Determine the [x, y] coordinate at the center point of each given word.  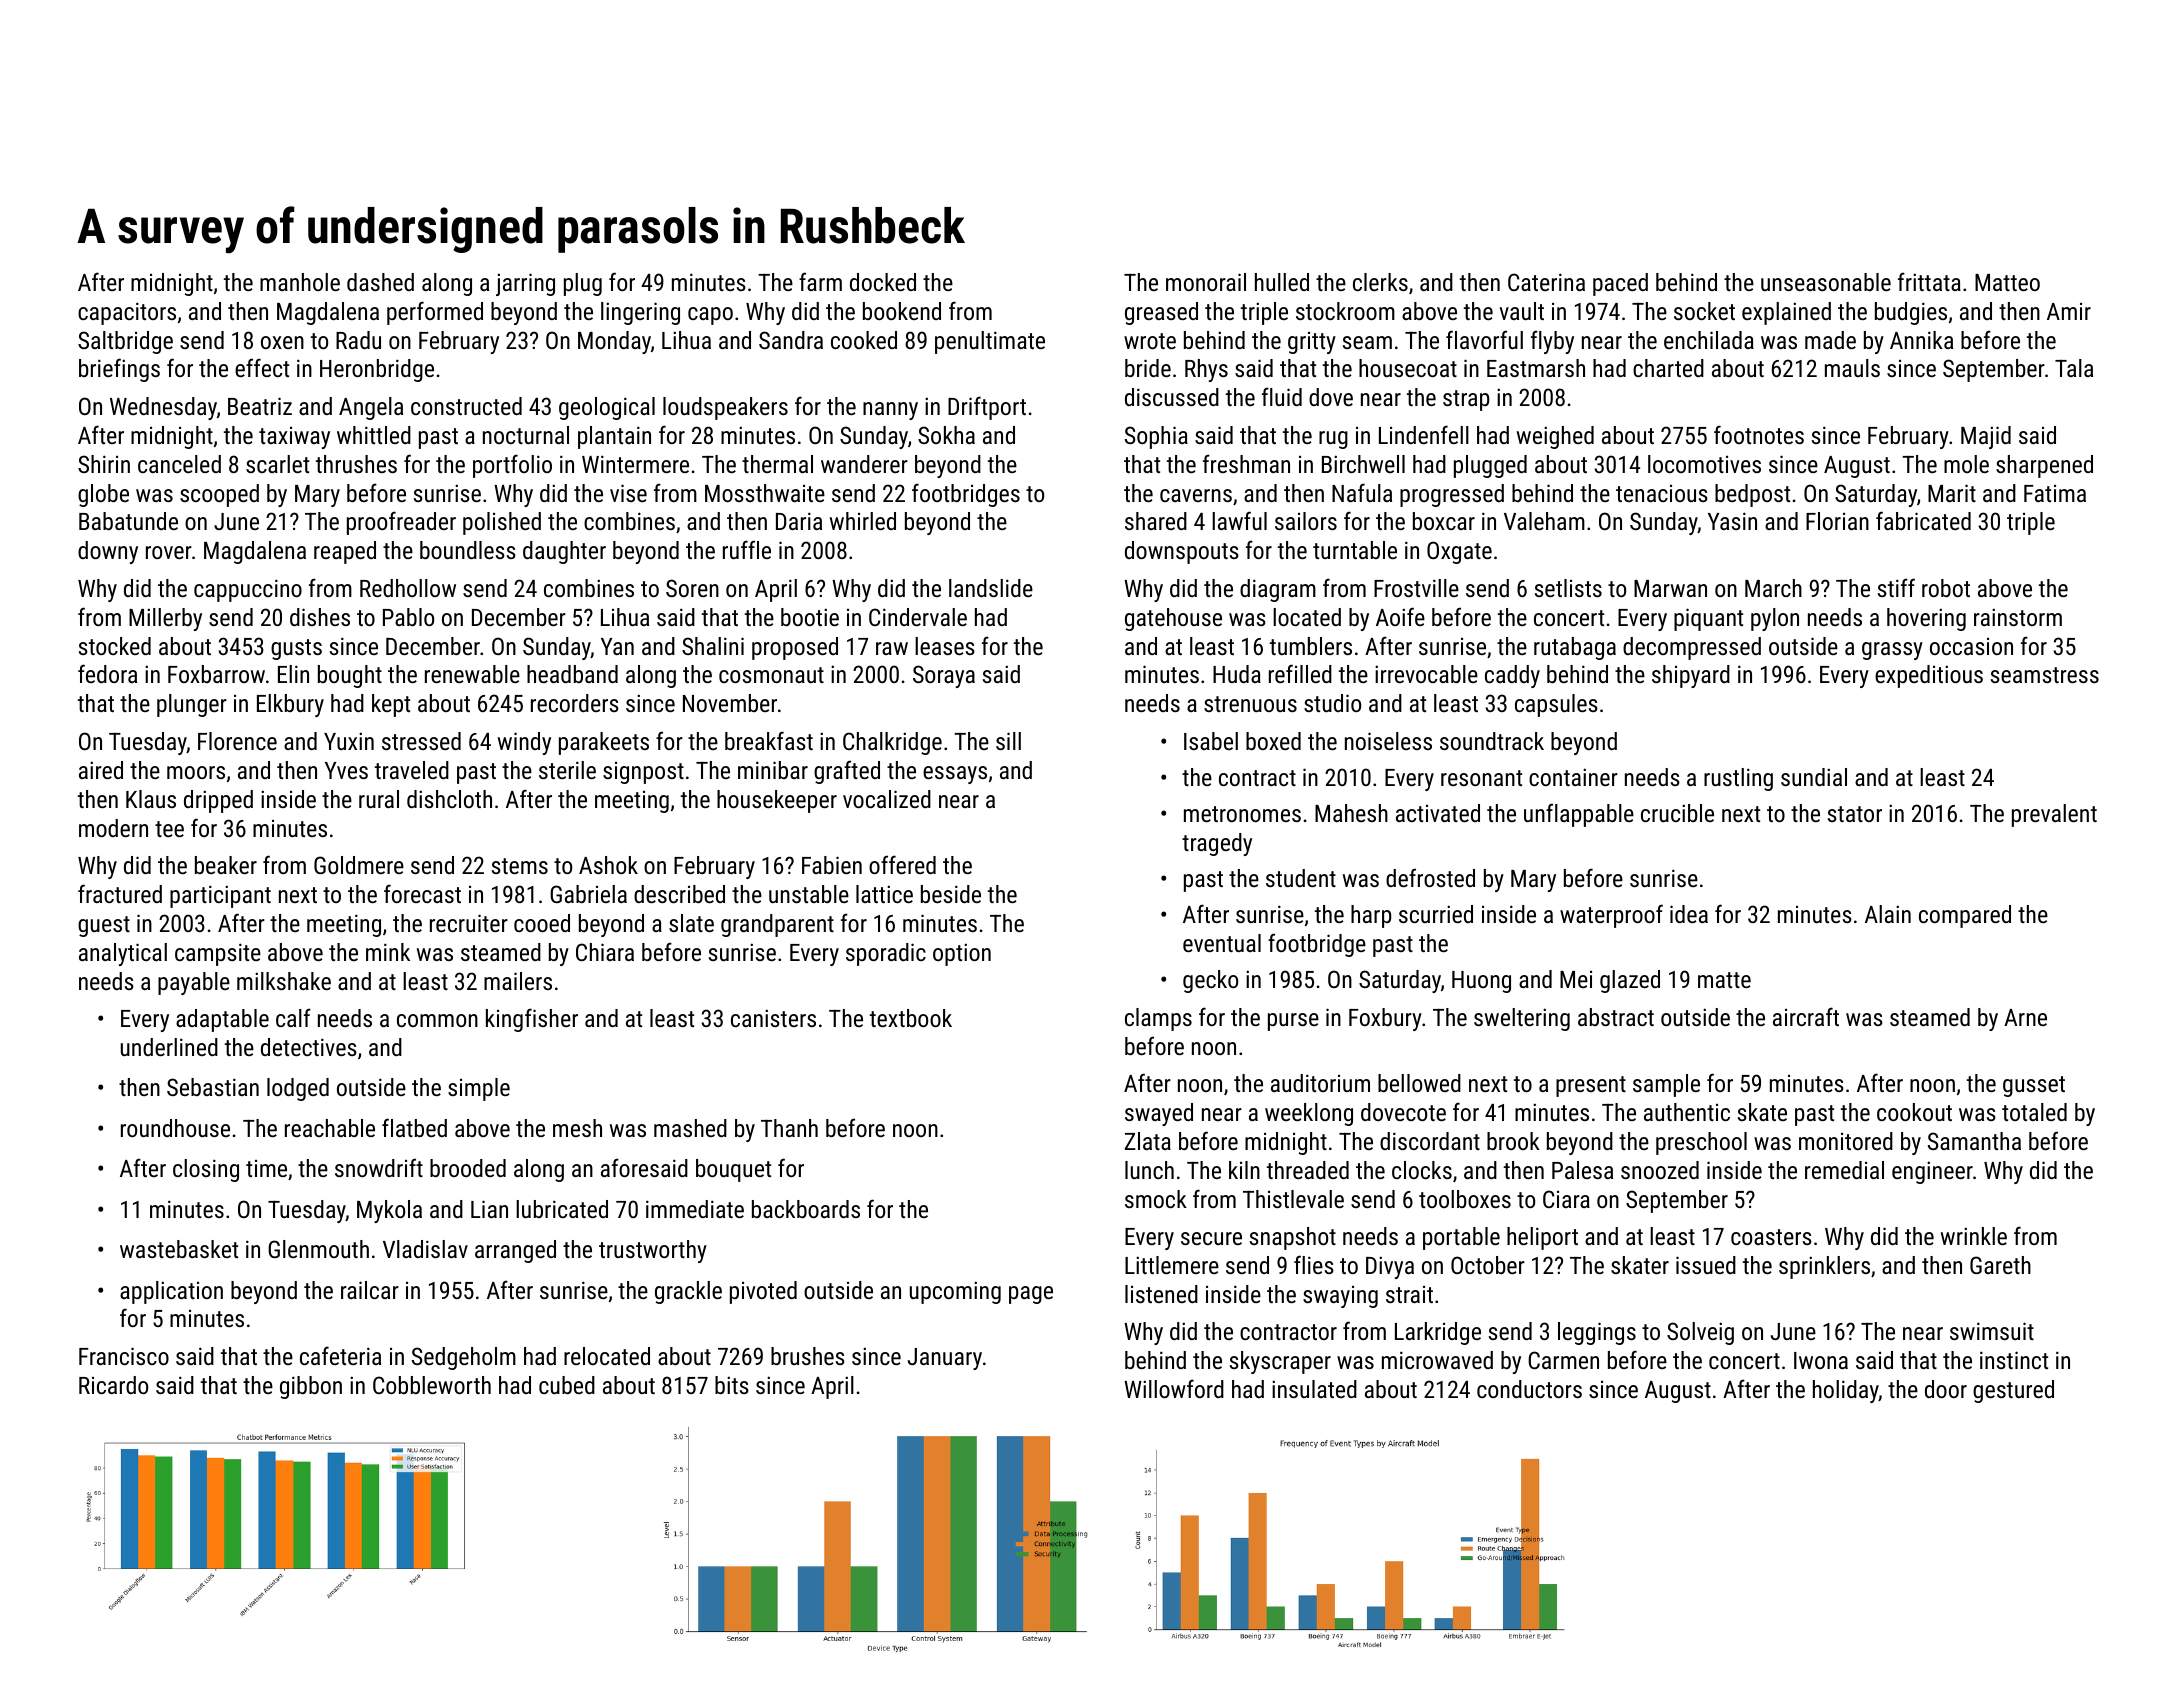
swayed [1159, 1114]
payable [194, 983]
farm [820, 281]
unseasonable [1826, 282]
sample [1666, 1085]
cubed [567, 1385]
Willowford [1174, 1388]
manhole [300, 282]
